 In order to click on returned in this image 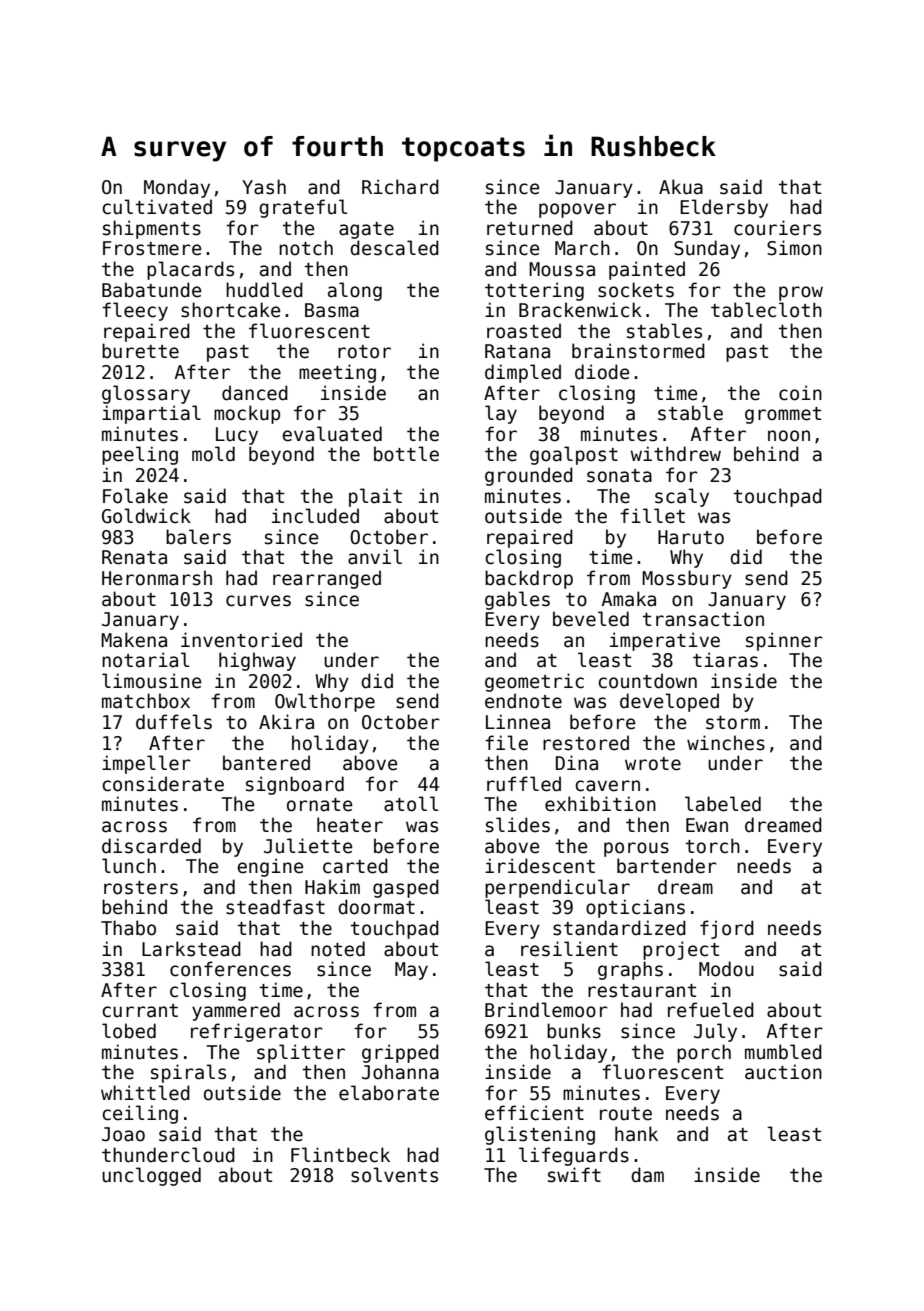, I will do `click(530, 228)`.
